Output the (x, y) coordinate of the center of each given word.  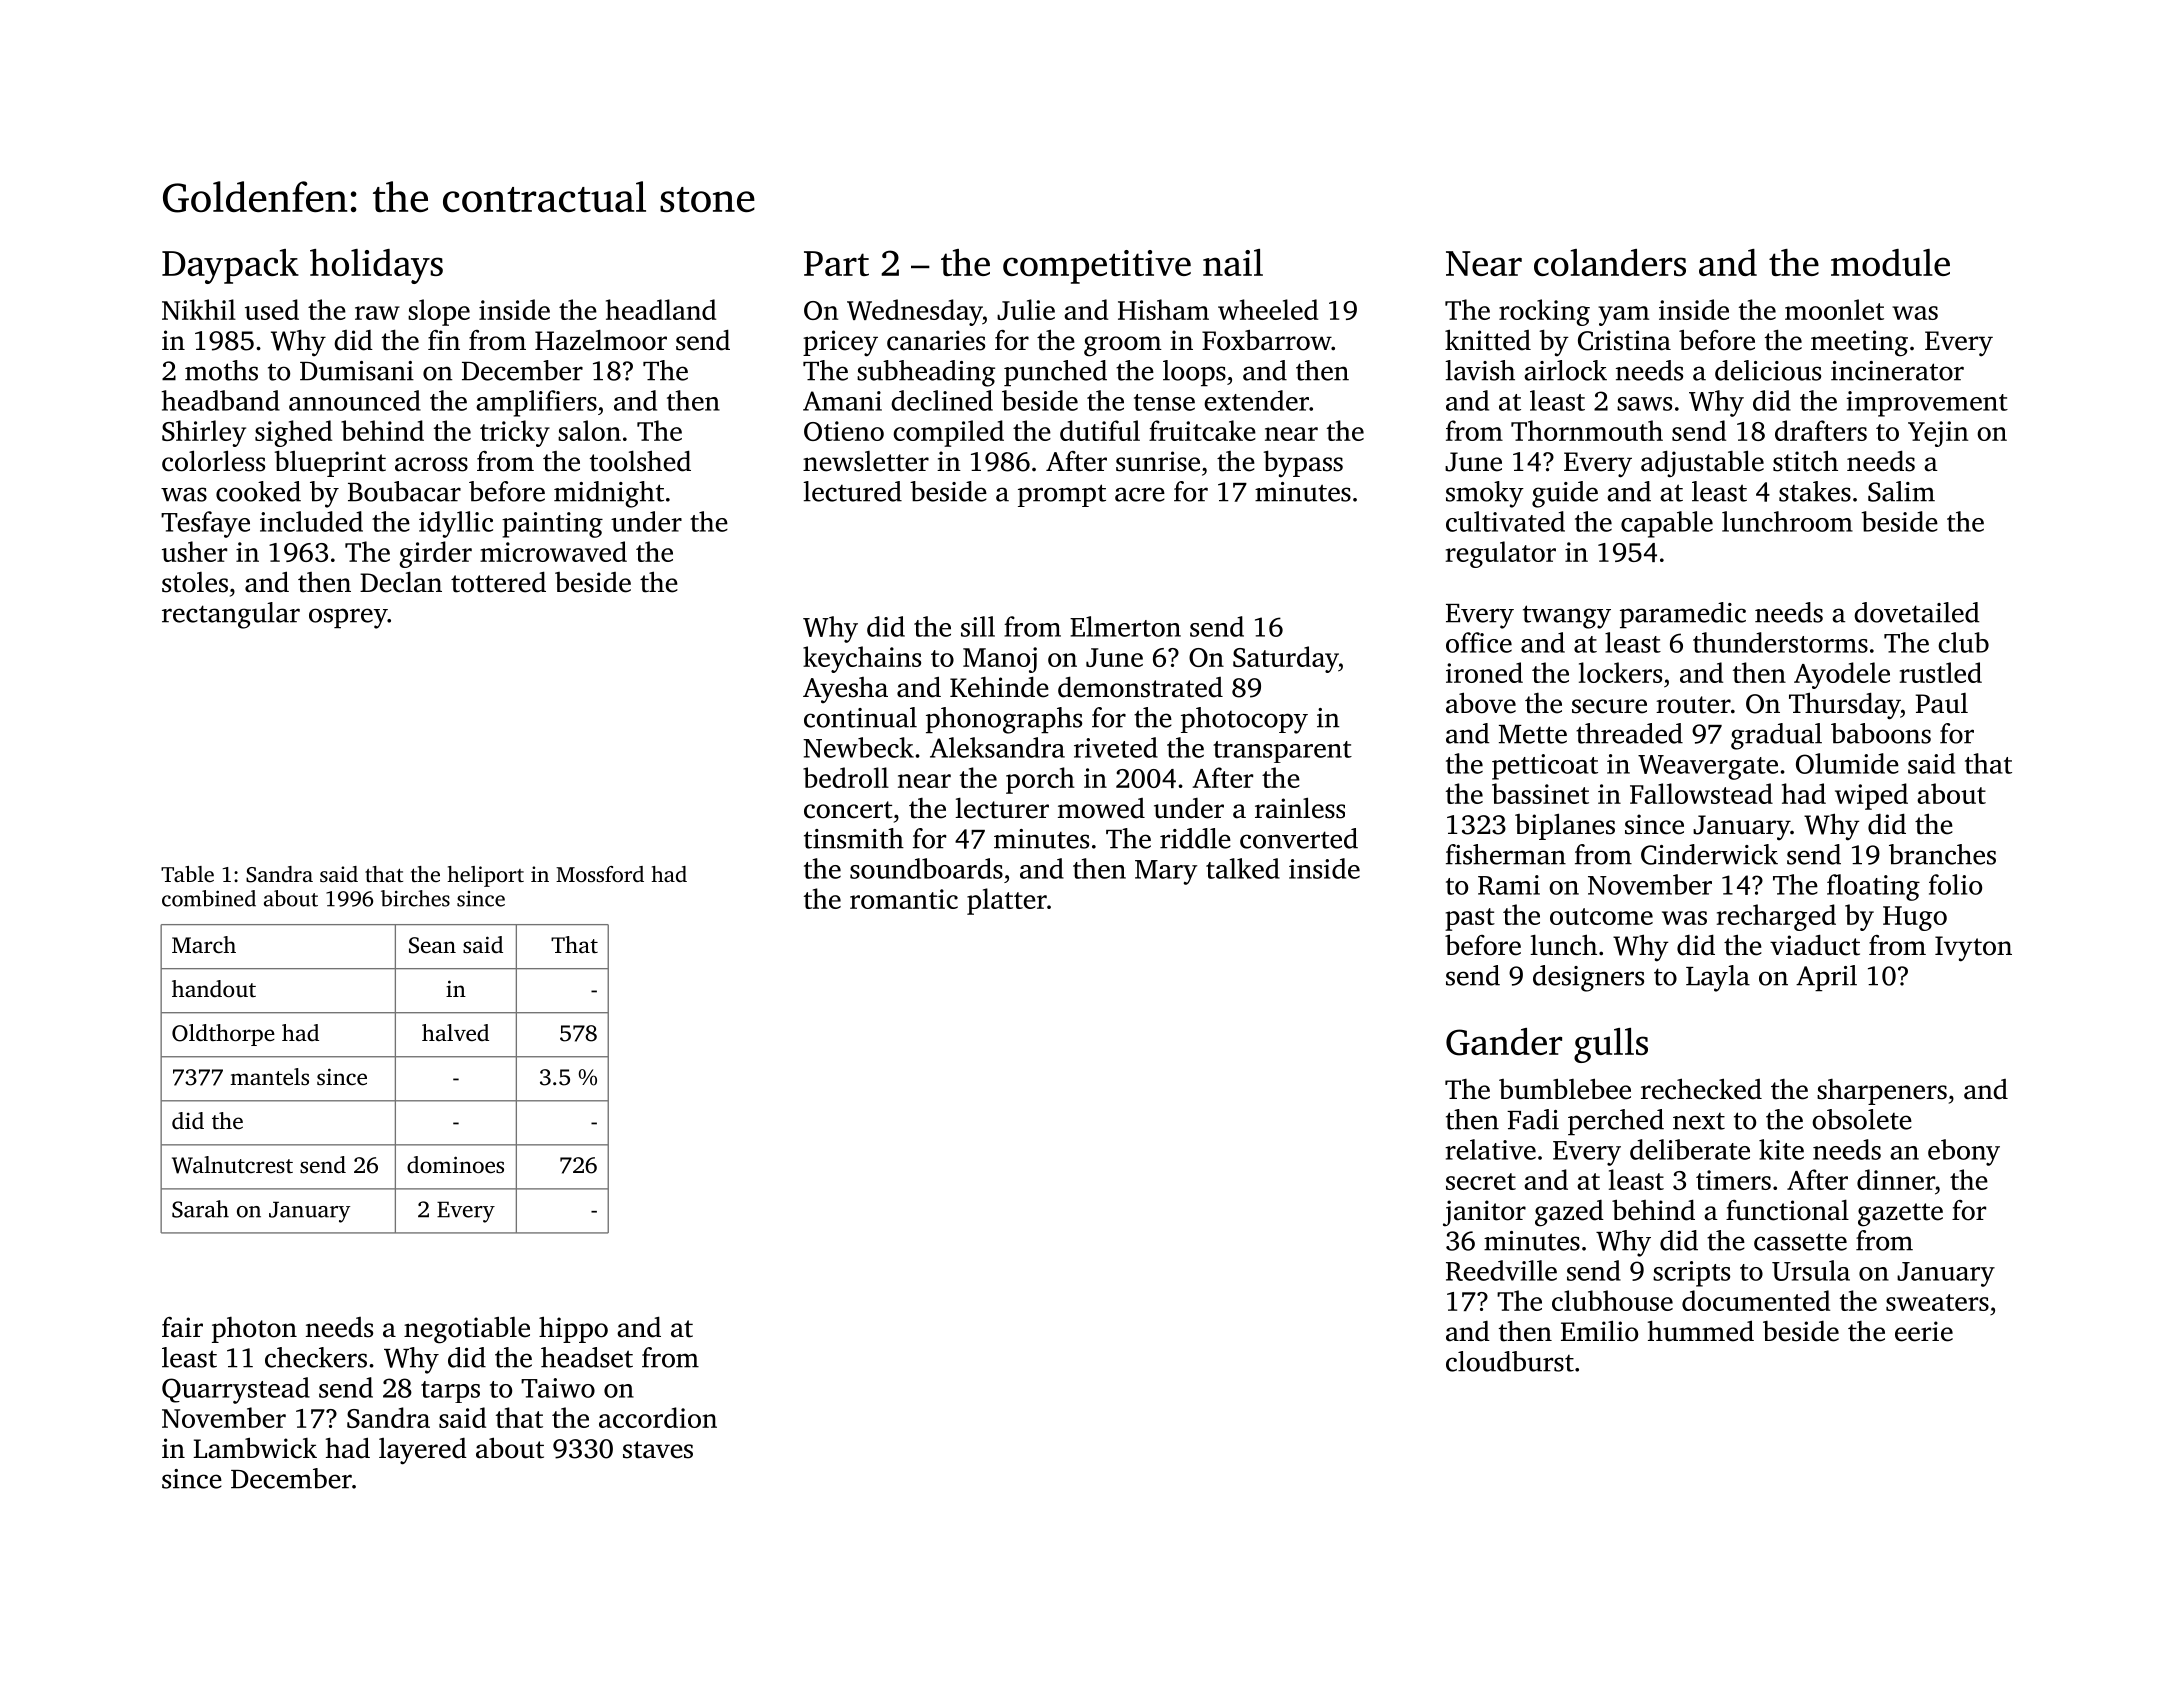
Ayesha (845, 690)
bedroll (846, 777)
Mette (1533, 734)
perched (1616, 1122)
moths (221, 370)
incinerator (1897, 371)
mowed (1101, 808)
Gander (1504, 1042)
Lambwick (255, 1448)
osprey (348, 618)
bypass (1303, 464)
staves (658, 1450)
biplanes (1565, 826)
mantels (269, 1077)
